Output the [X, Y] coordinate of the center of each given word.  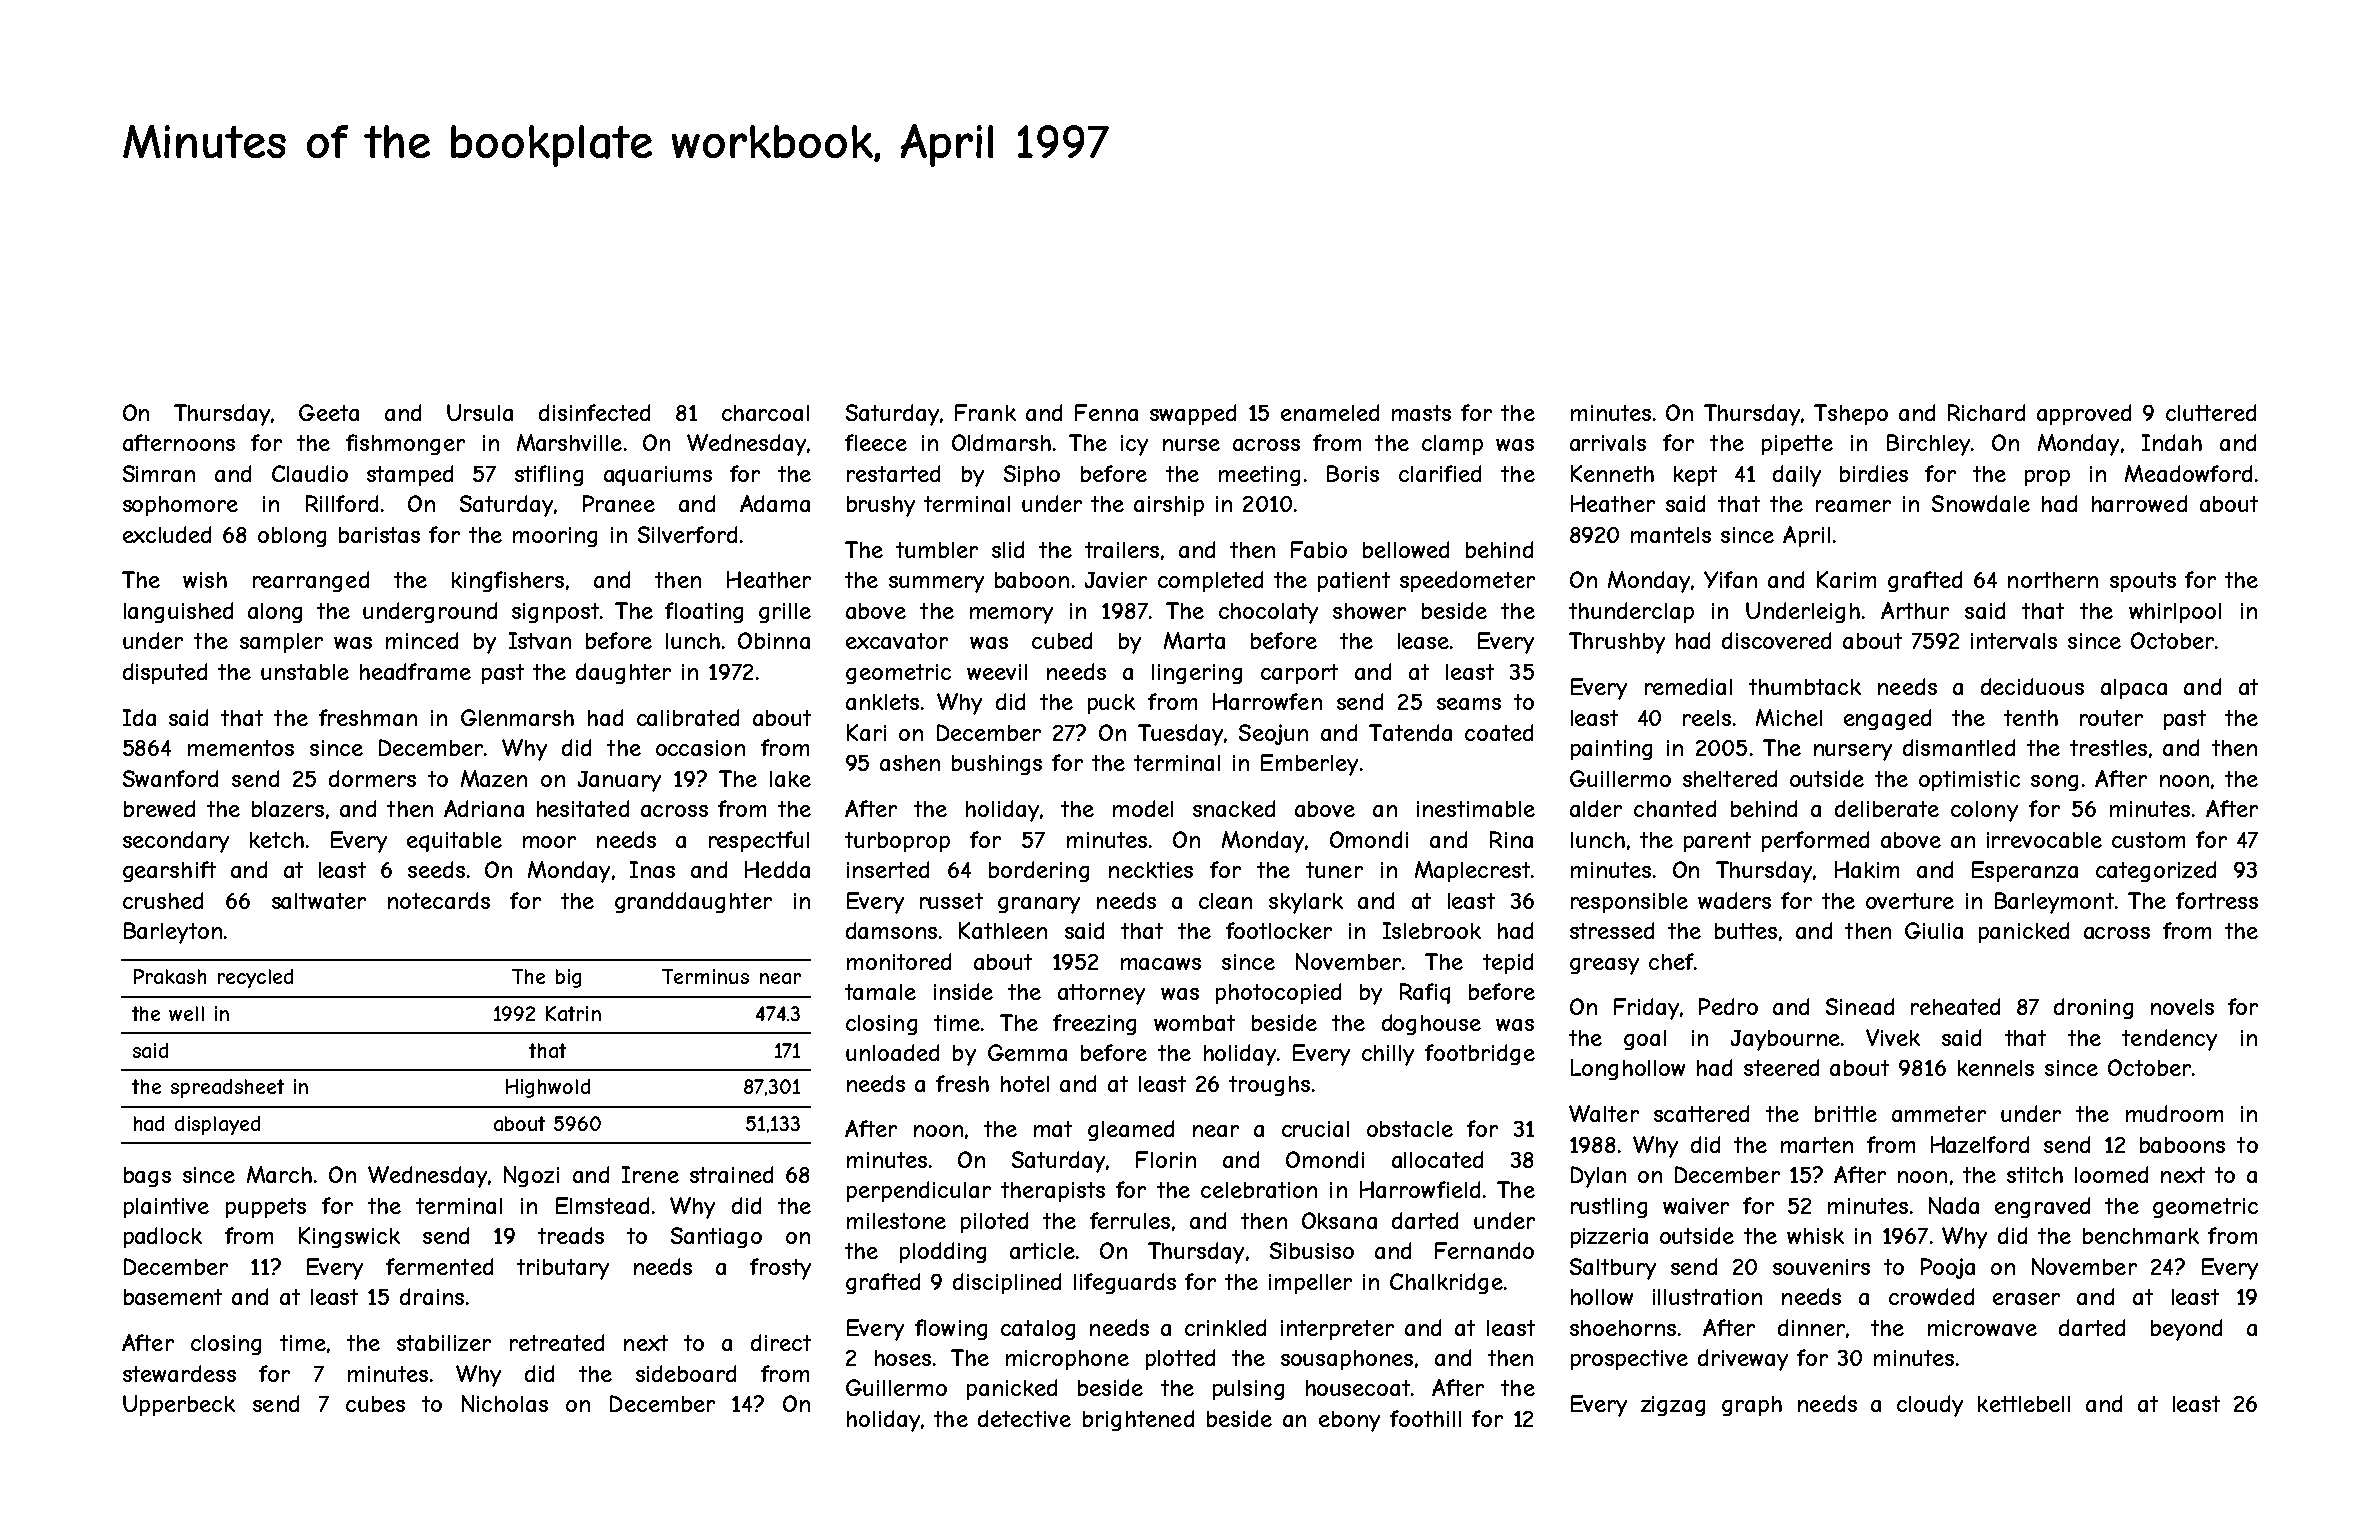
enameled [1330, 412]
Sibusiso [1312, 1250]
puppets [266, 1208]
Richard [1986, 412]
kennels [1996, 1068]
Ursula [480, 412]
